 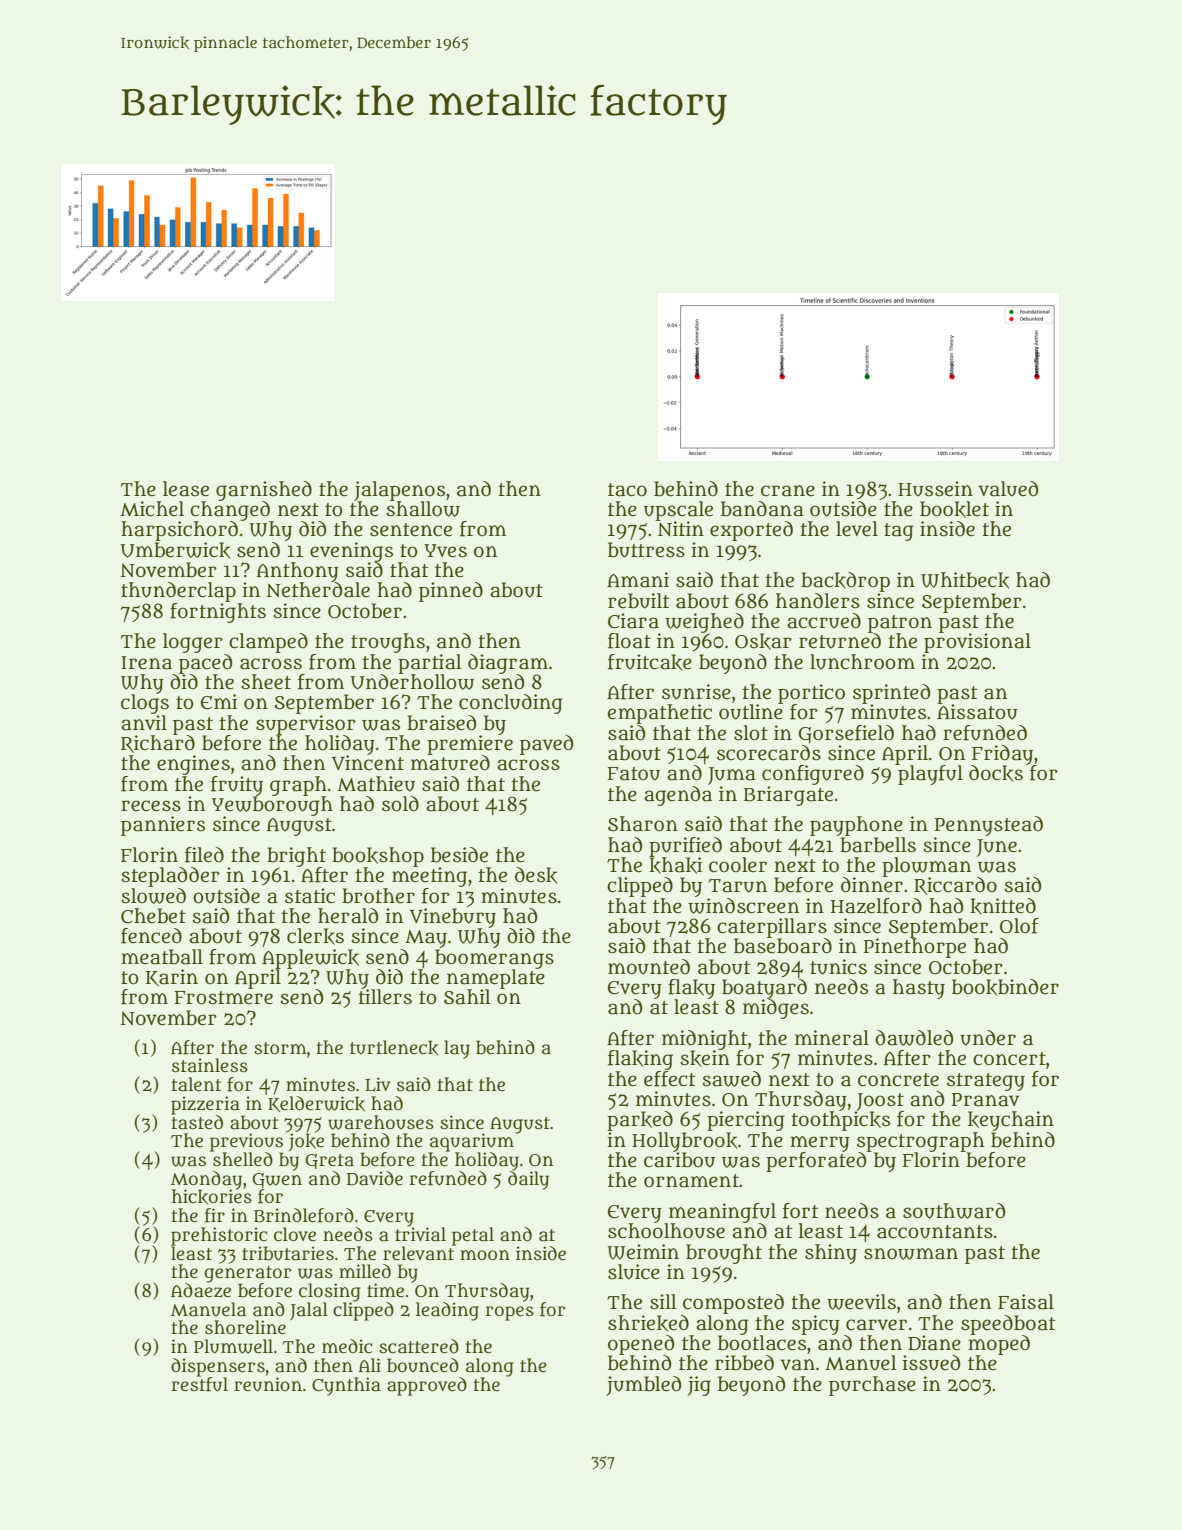 What do you see at coordinates (394, 1048) in the page?
I see `turtleneck` at bounding box center [394, 1048].
